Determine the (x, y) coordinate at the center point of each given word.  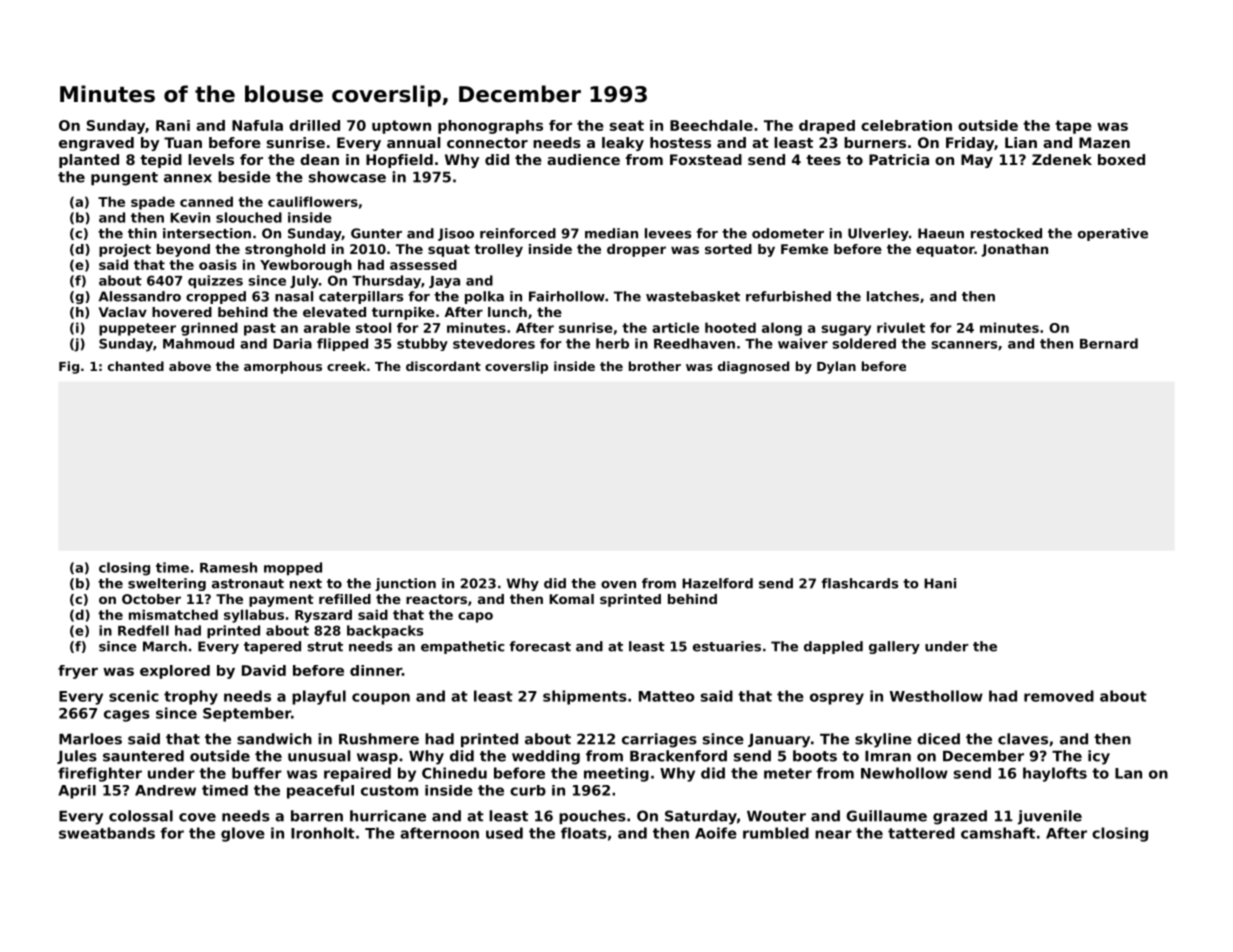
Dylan (836, 367)
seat (627, 125)
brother (655, 366)
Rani (173, 125)
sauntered (143, 756)
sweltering (167, 584)
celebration (906, 125)
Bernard (1109, 343)
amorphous (283, 367)
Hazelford (717, 583)
